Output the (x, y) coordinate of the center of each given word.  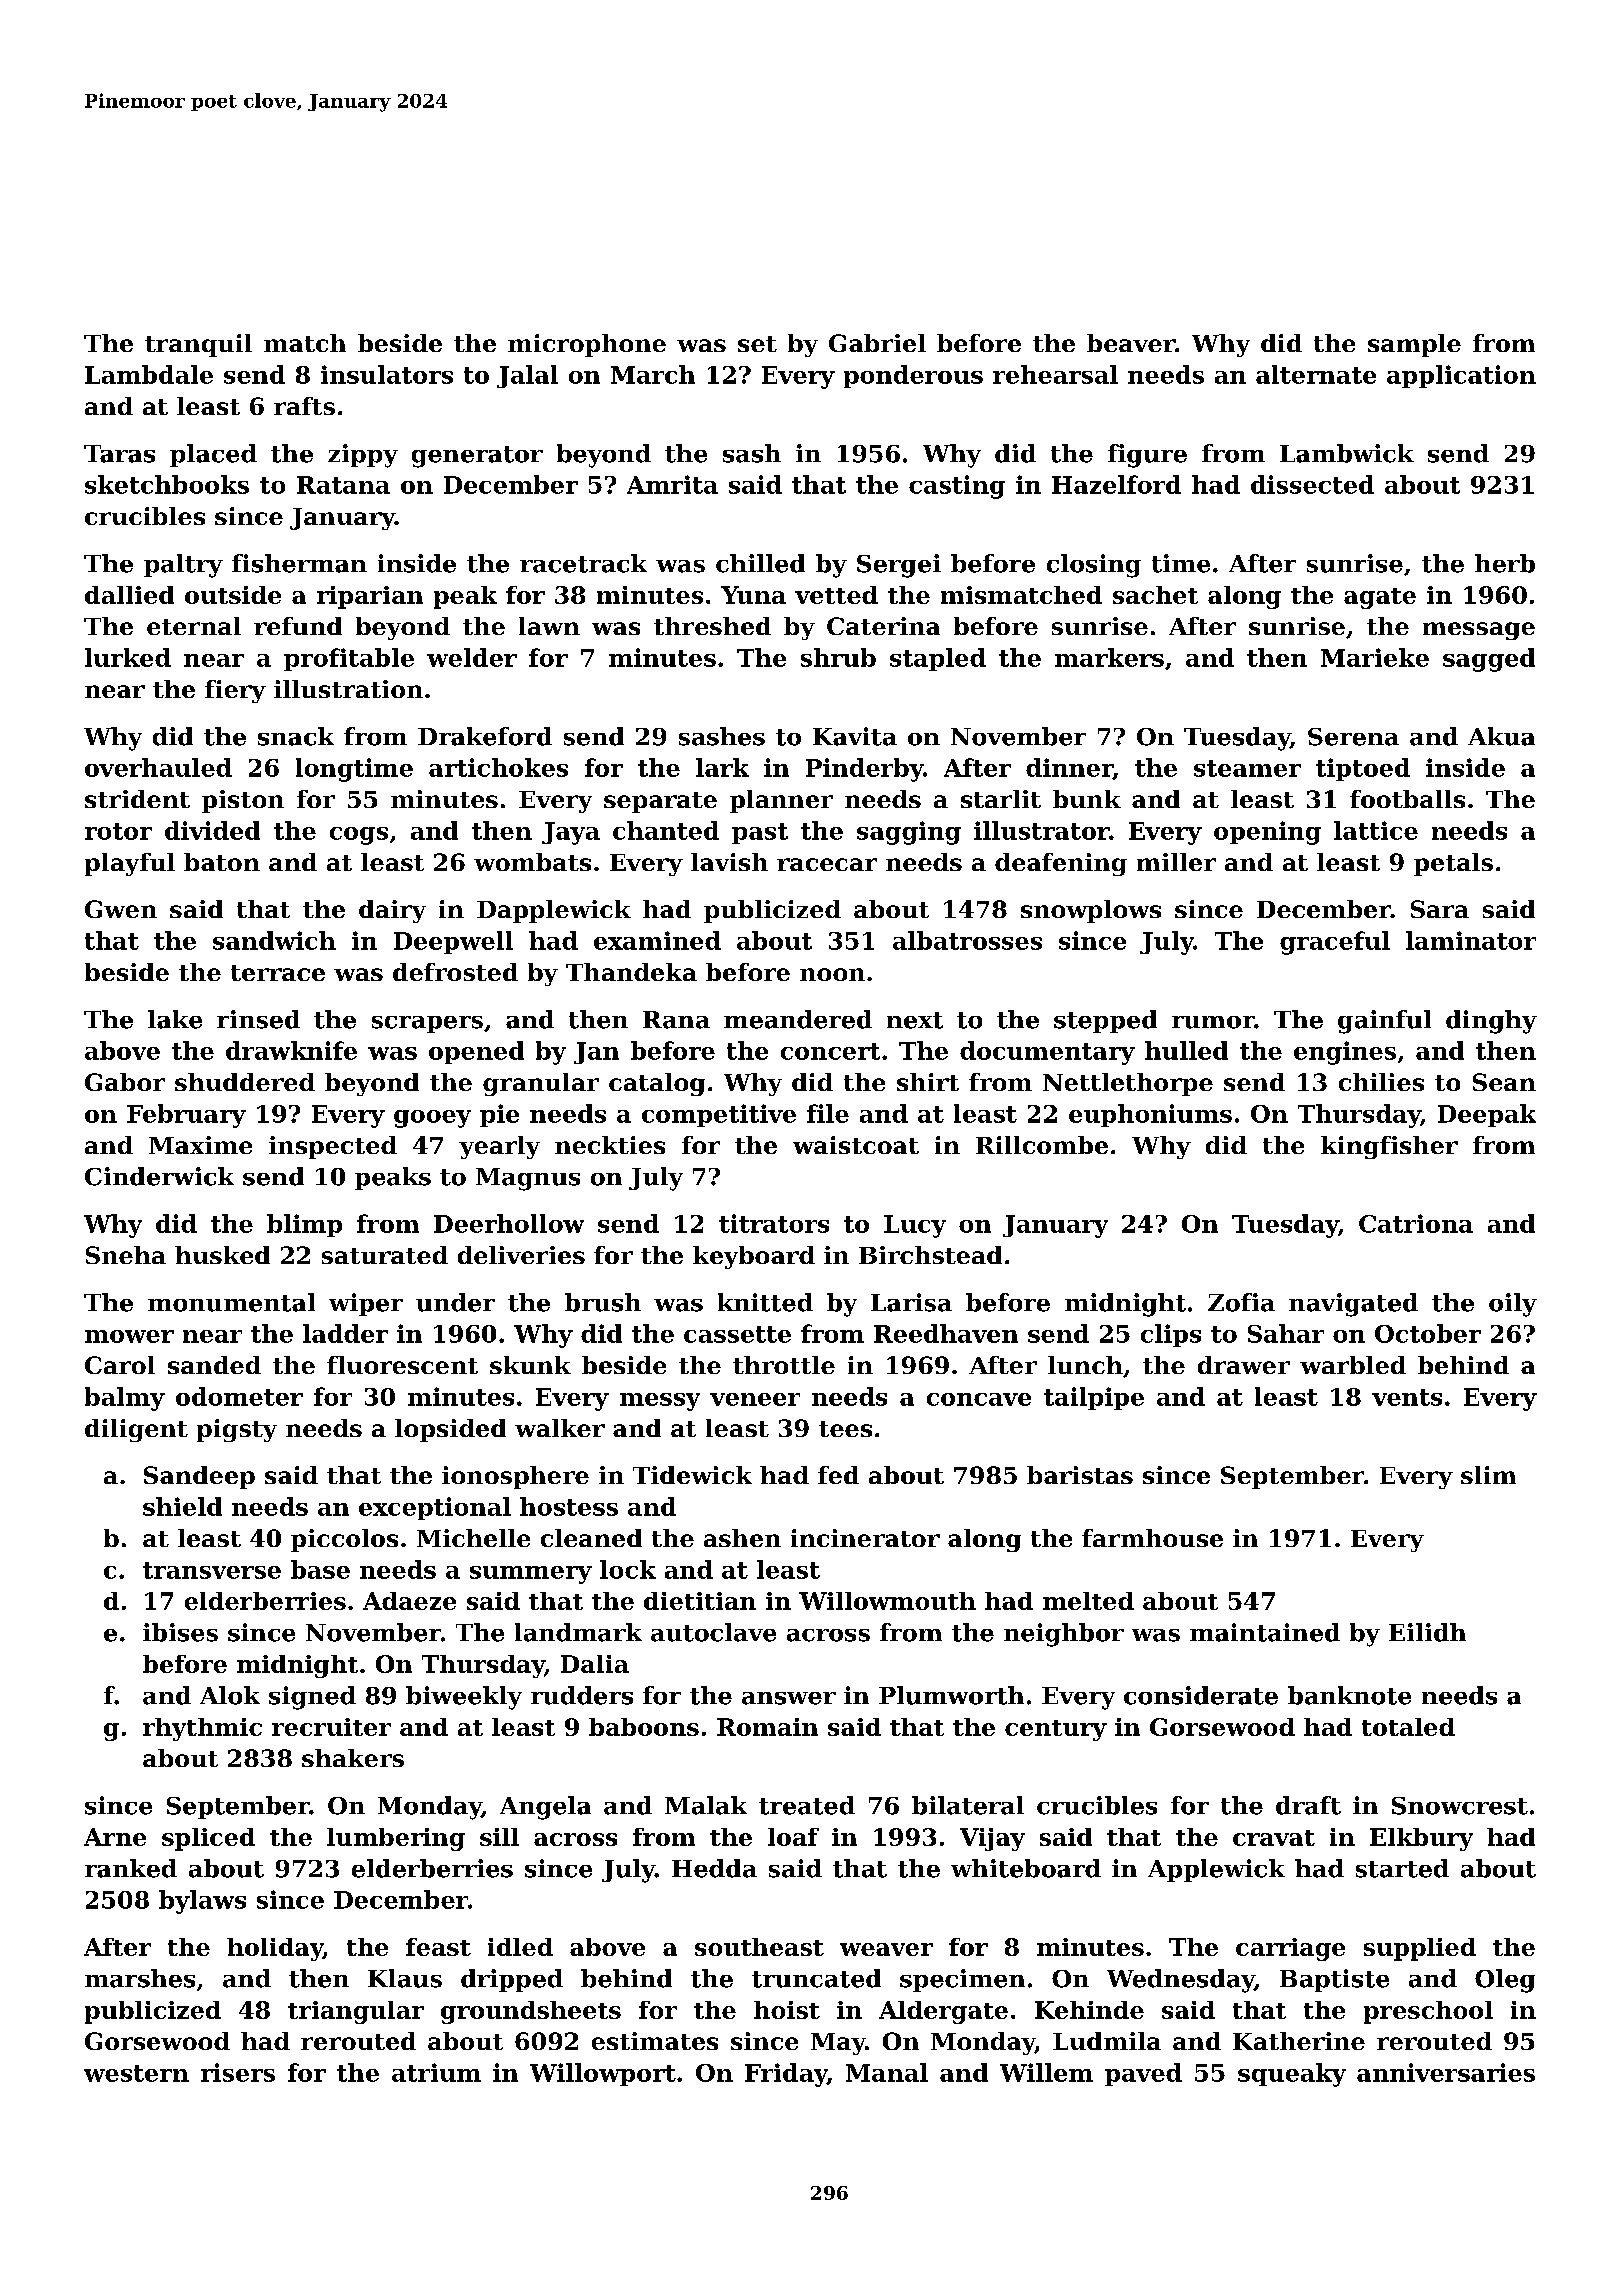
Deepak (1487, 1115)
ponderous (913, 376)
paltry (183, 566)
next (915, 1020)
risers (238, 2072)
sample (1414, 345)
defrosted (455, 972)
